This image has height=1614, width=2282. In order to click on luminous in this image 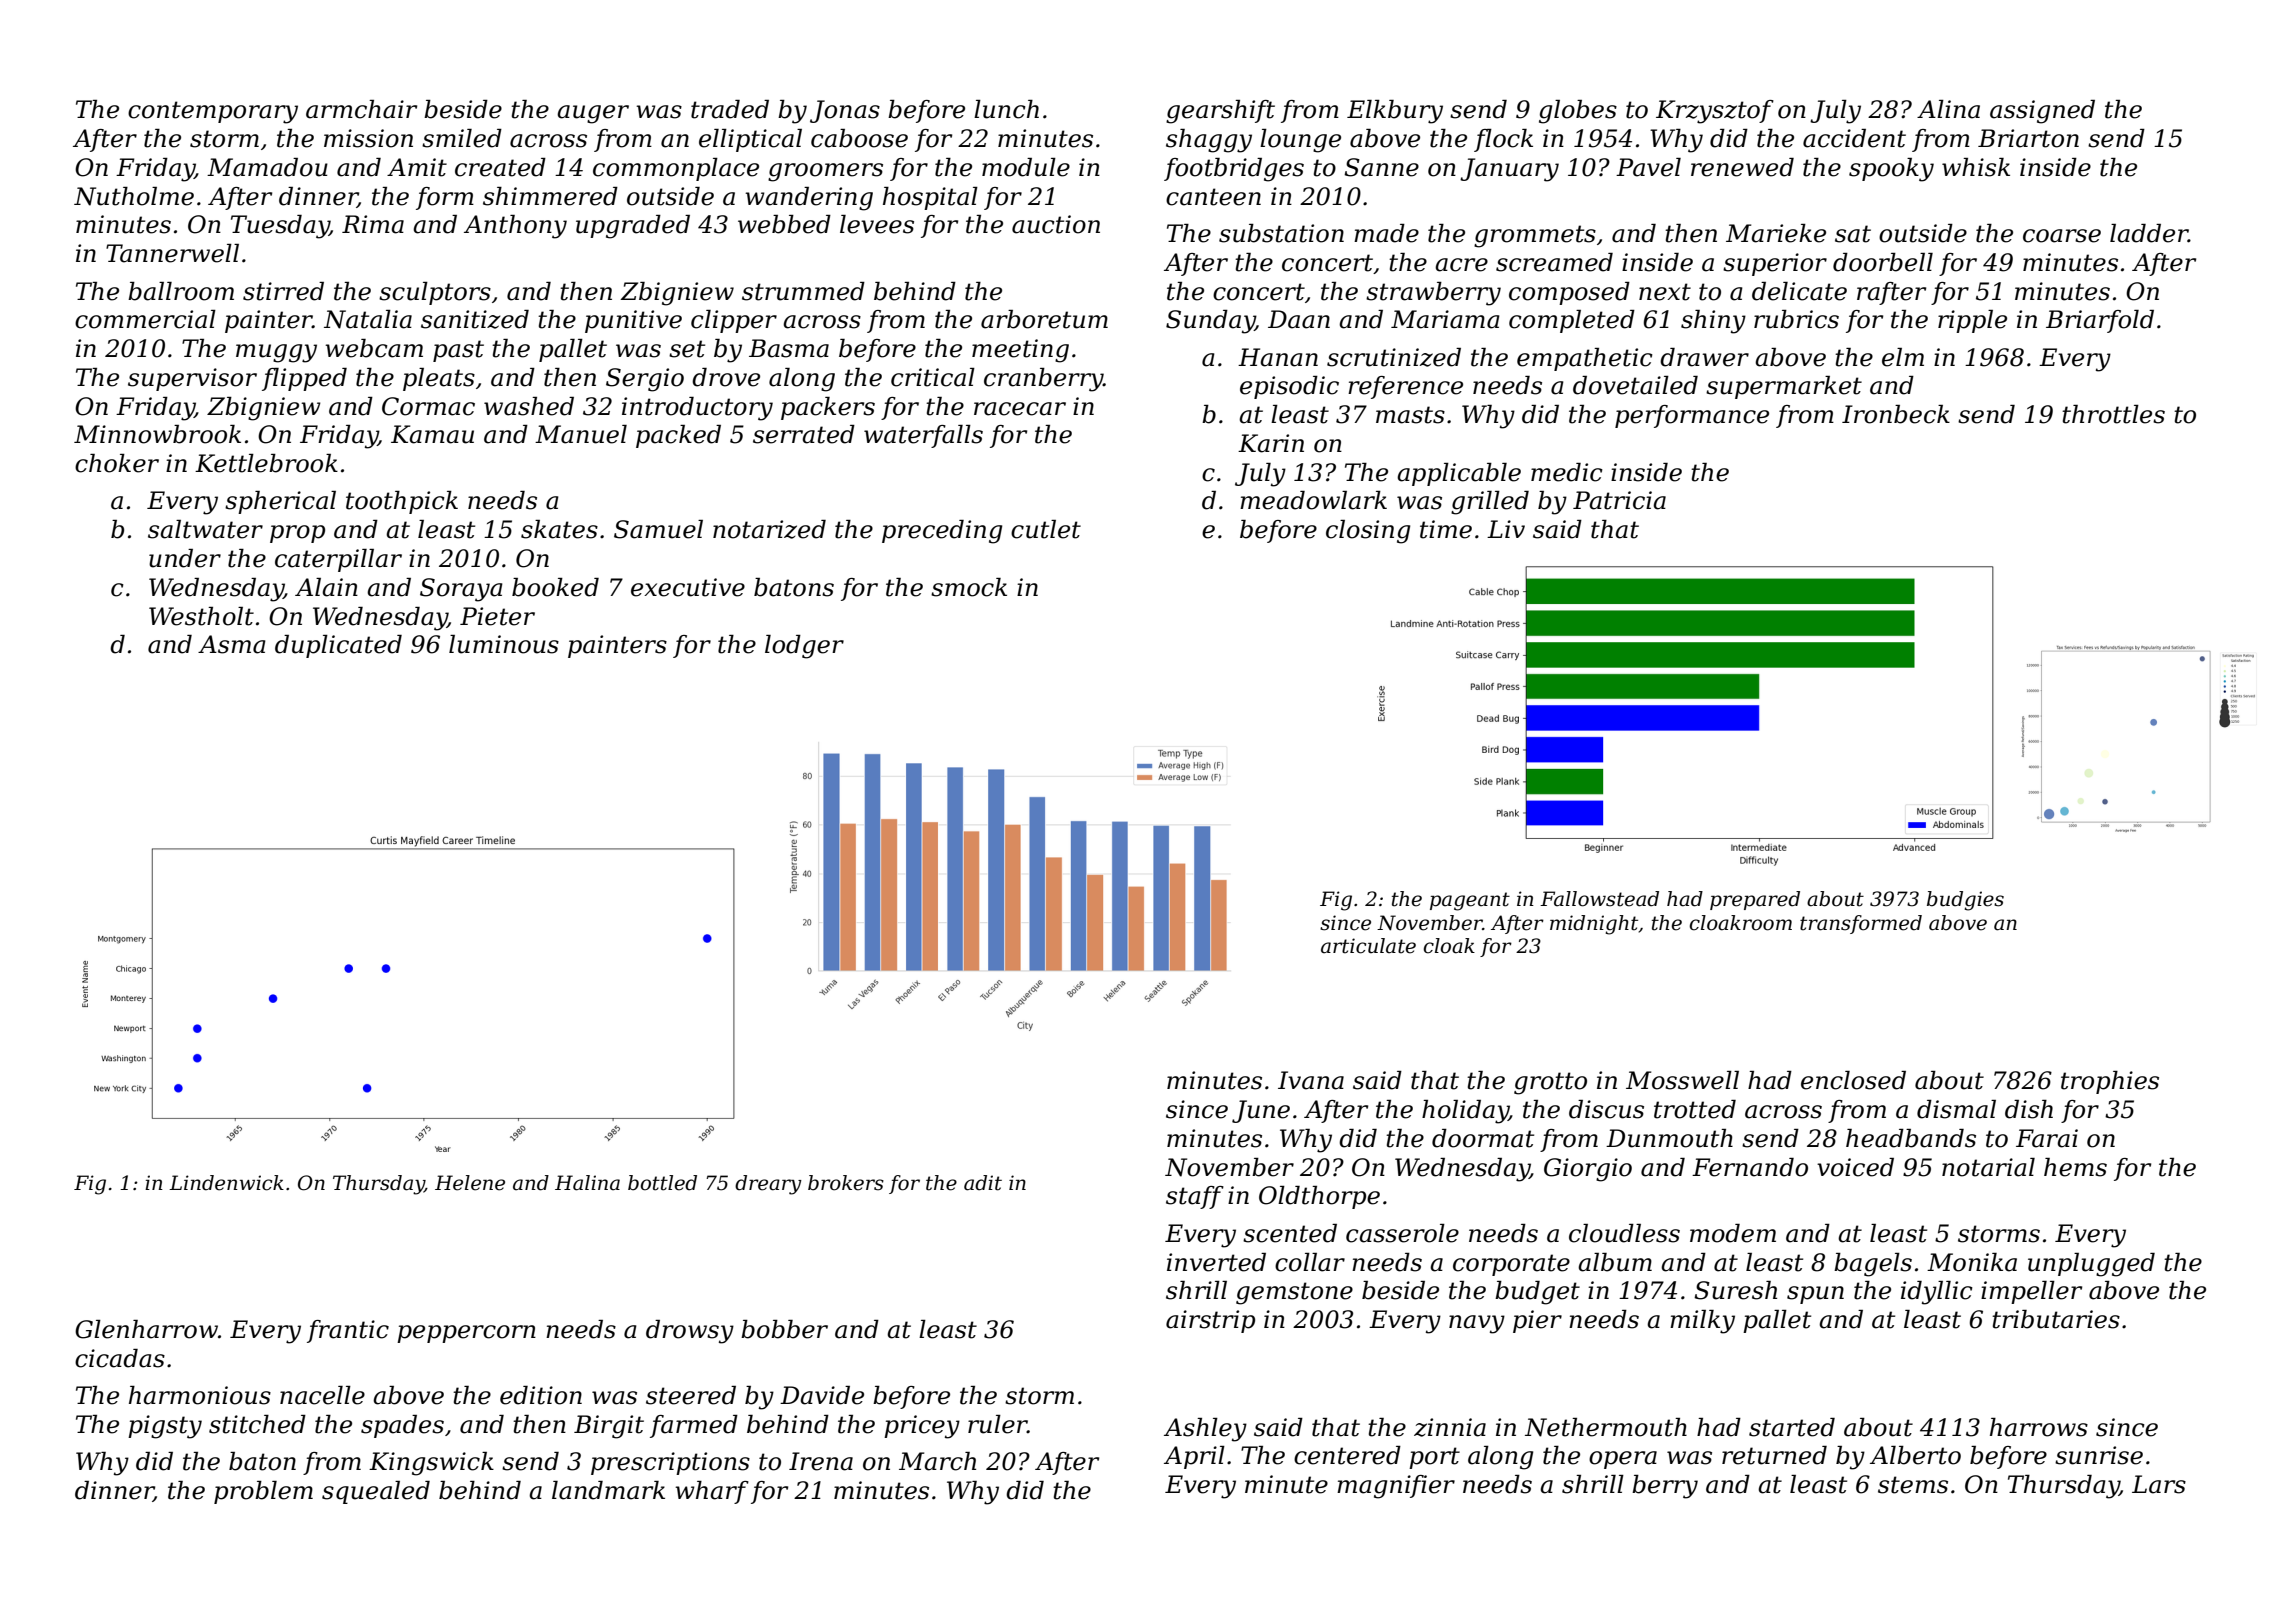, I will do `click(504, 644)`.
